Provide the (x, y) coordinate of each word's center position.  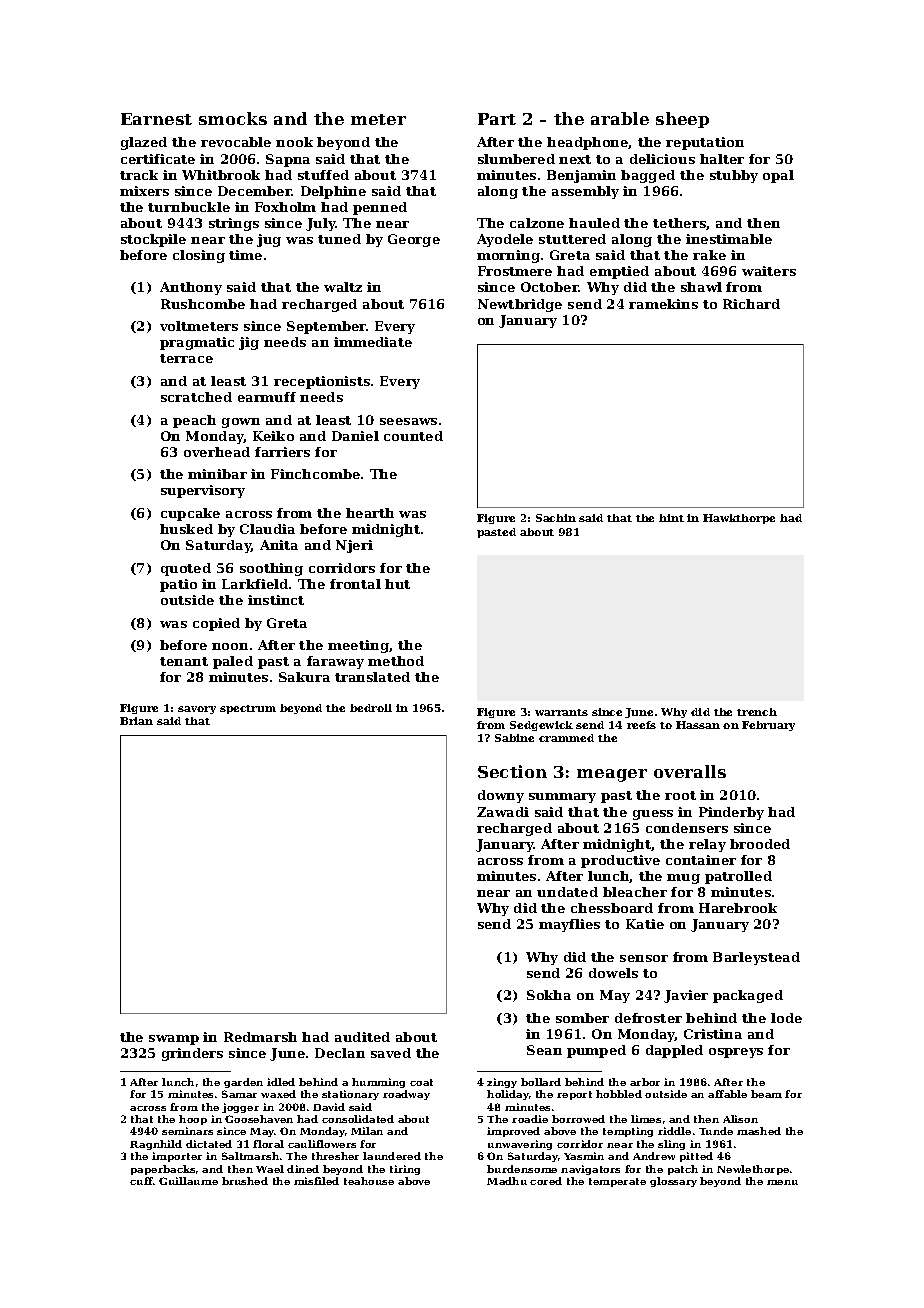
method (396, 661)
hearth (370, 513)
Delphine (333, 192)
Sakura (304, 677)
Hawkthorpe (739, 519)
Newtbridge (520, 305)
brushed (245, 1181)
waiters (769, 271)
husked (186, 529)
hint (671, 518)
